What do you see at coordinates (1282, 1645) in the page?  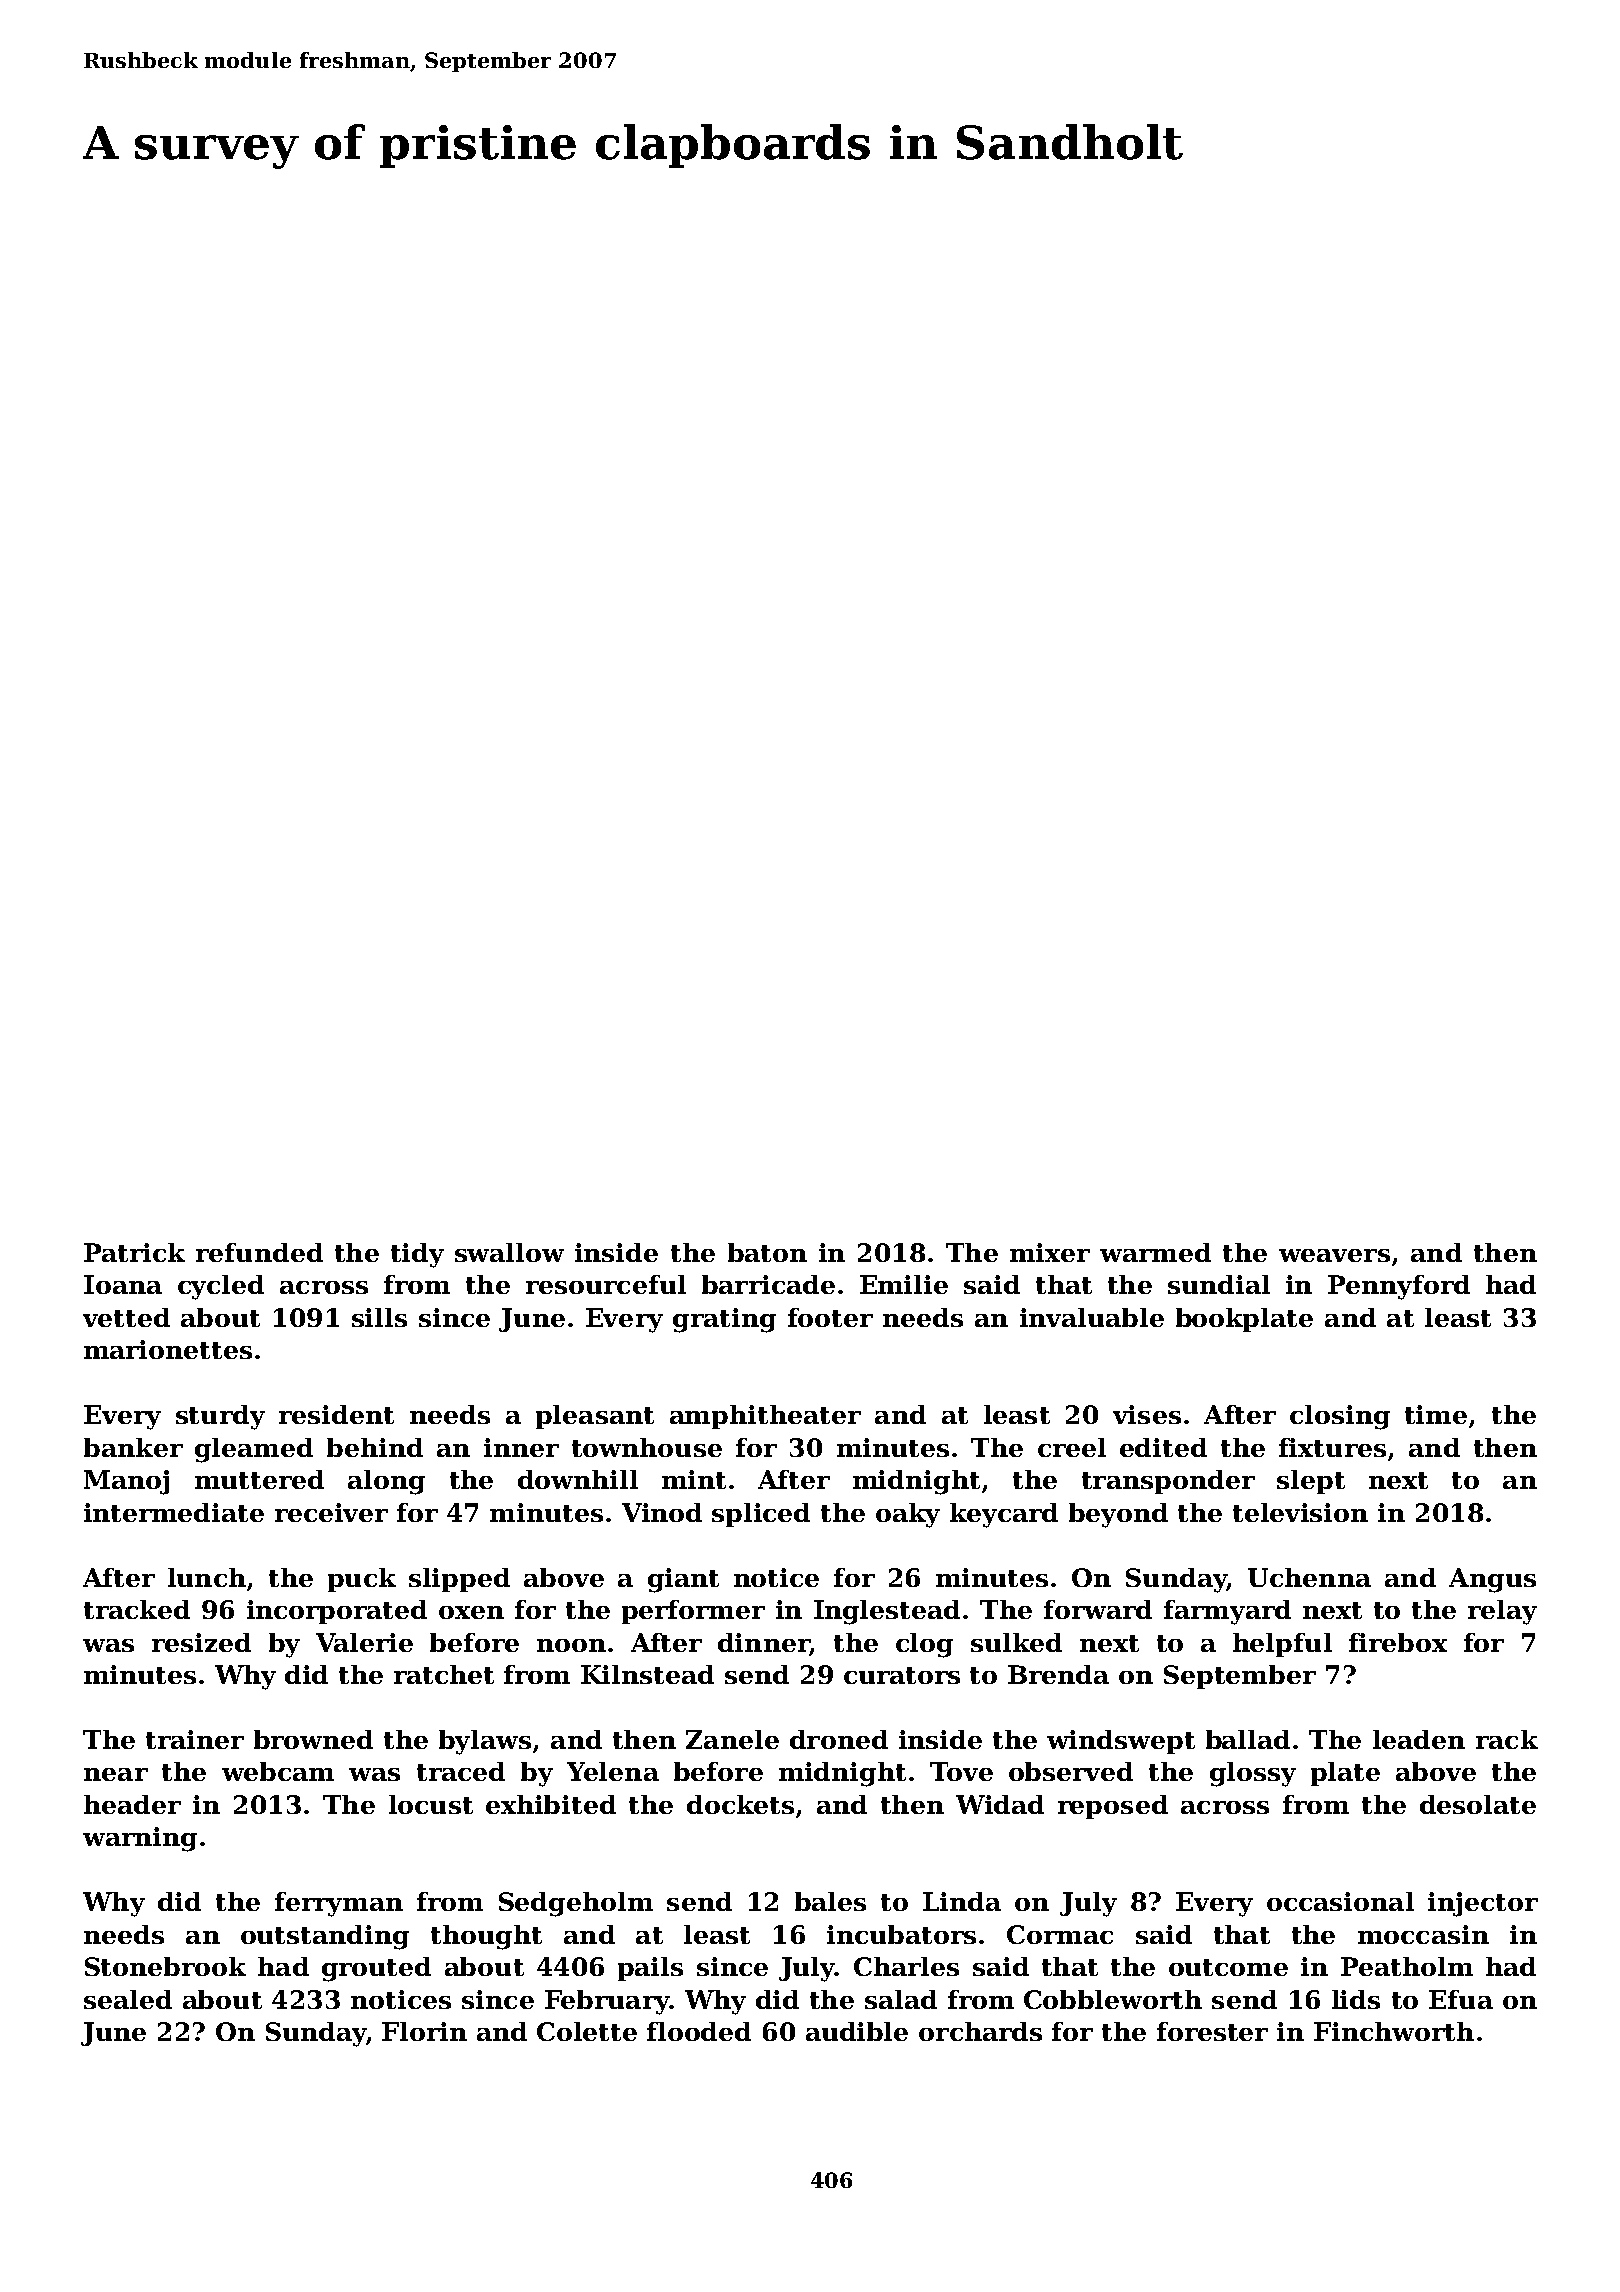 I see `helpful` at bounding box center [1282, 1645].
